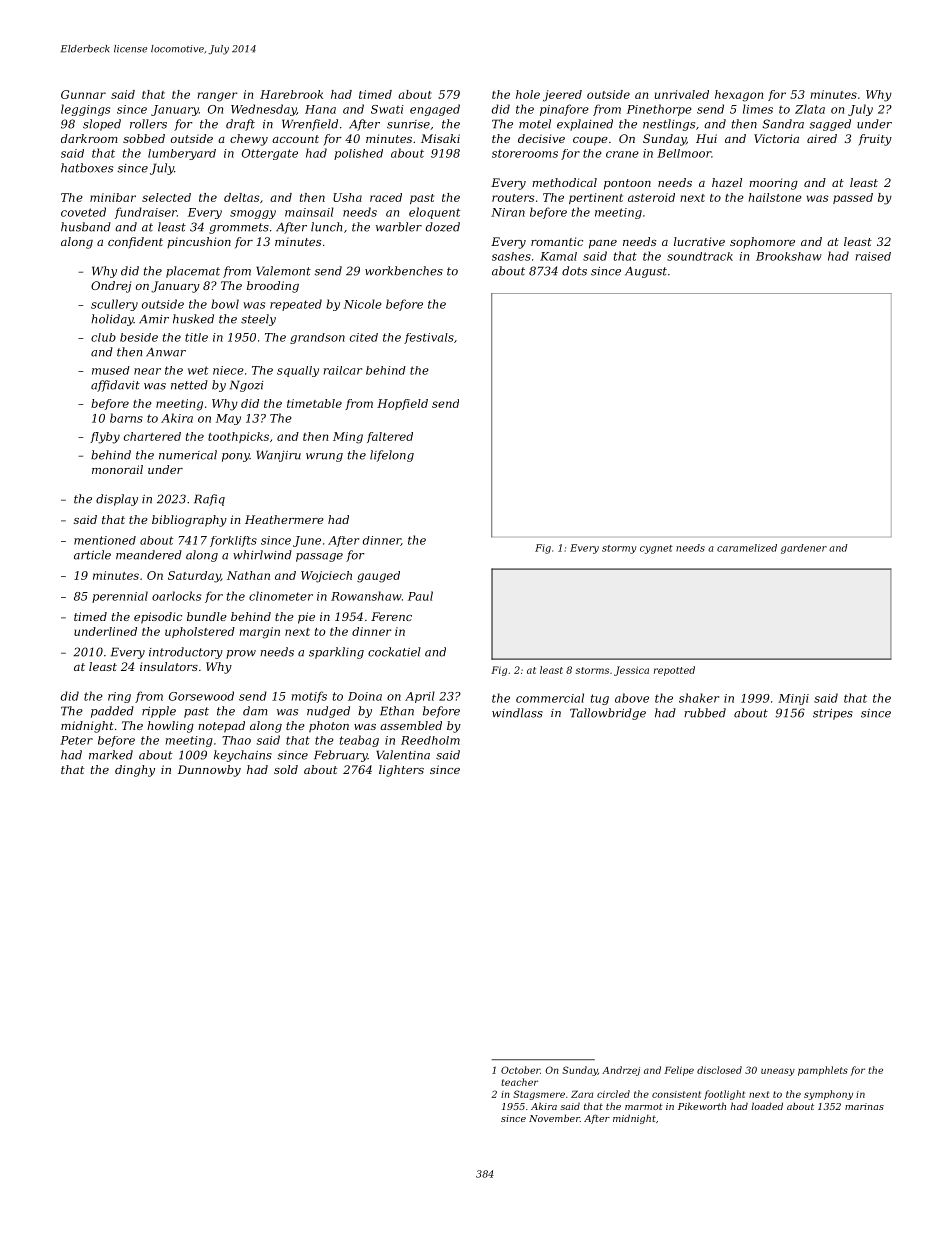 This image has height=1233, width=952. Describe the element at coordinates (358, 154) in the image. I see `polished` at that location.
